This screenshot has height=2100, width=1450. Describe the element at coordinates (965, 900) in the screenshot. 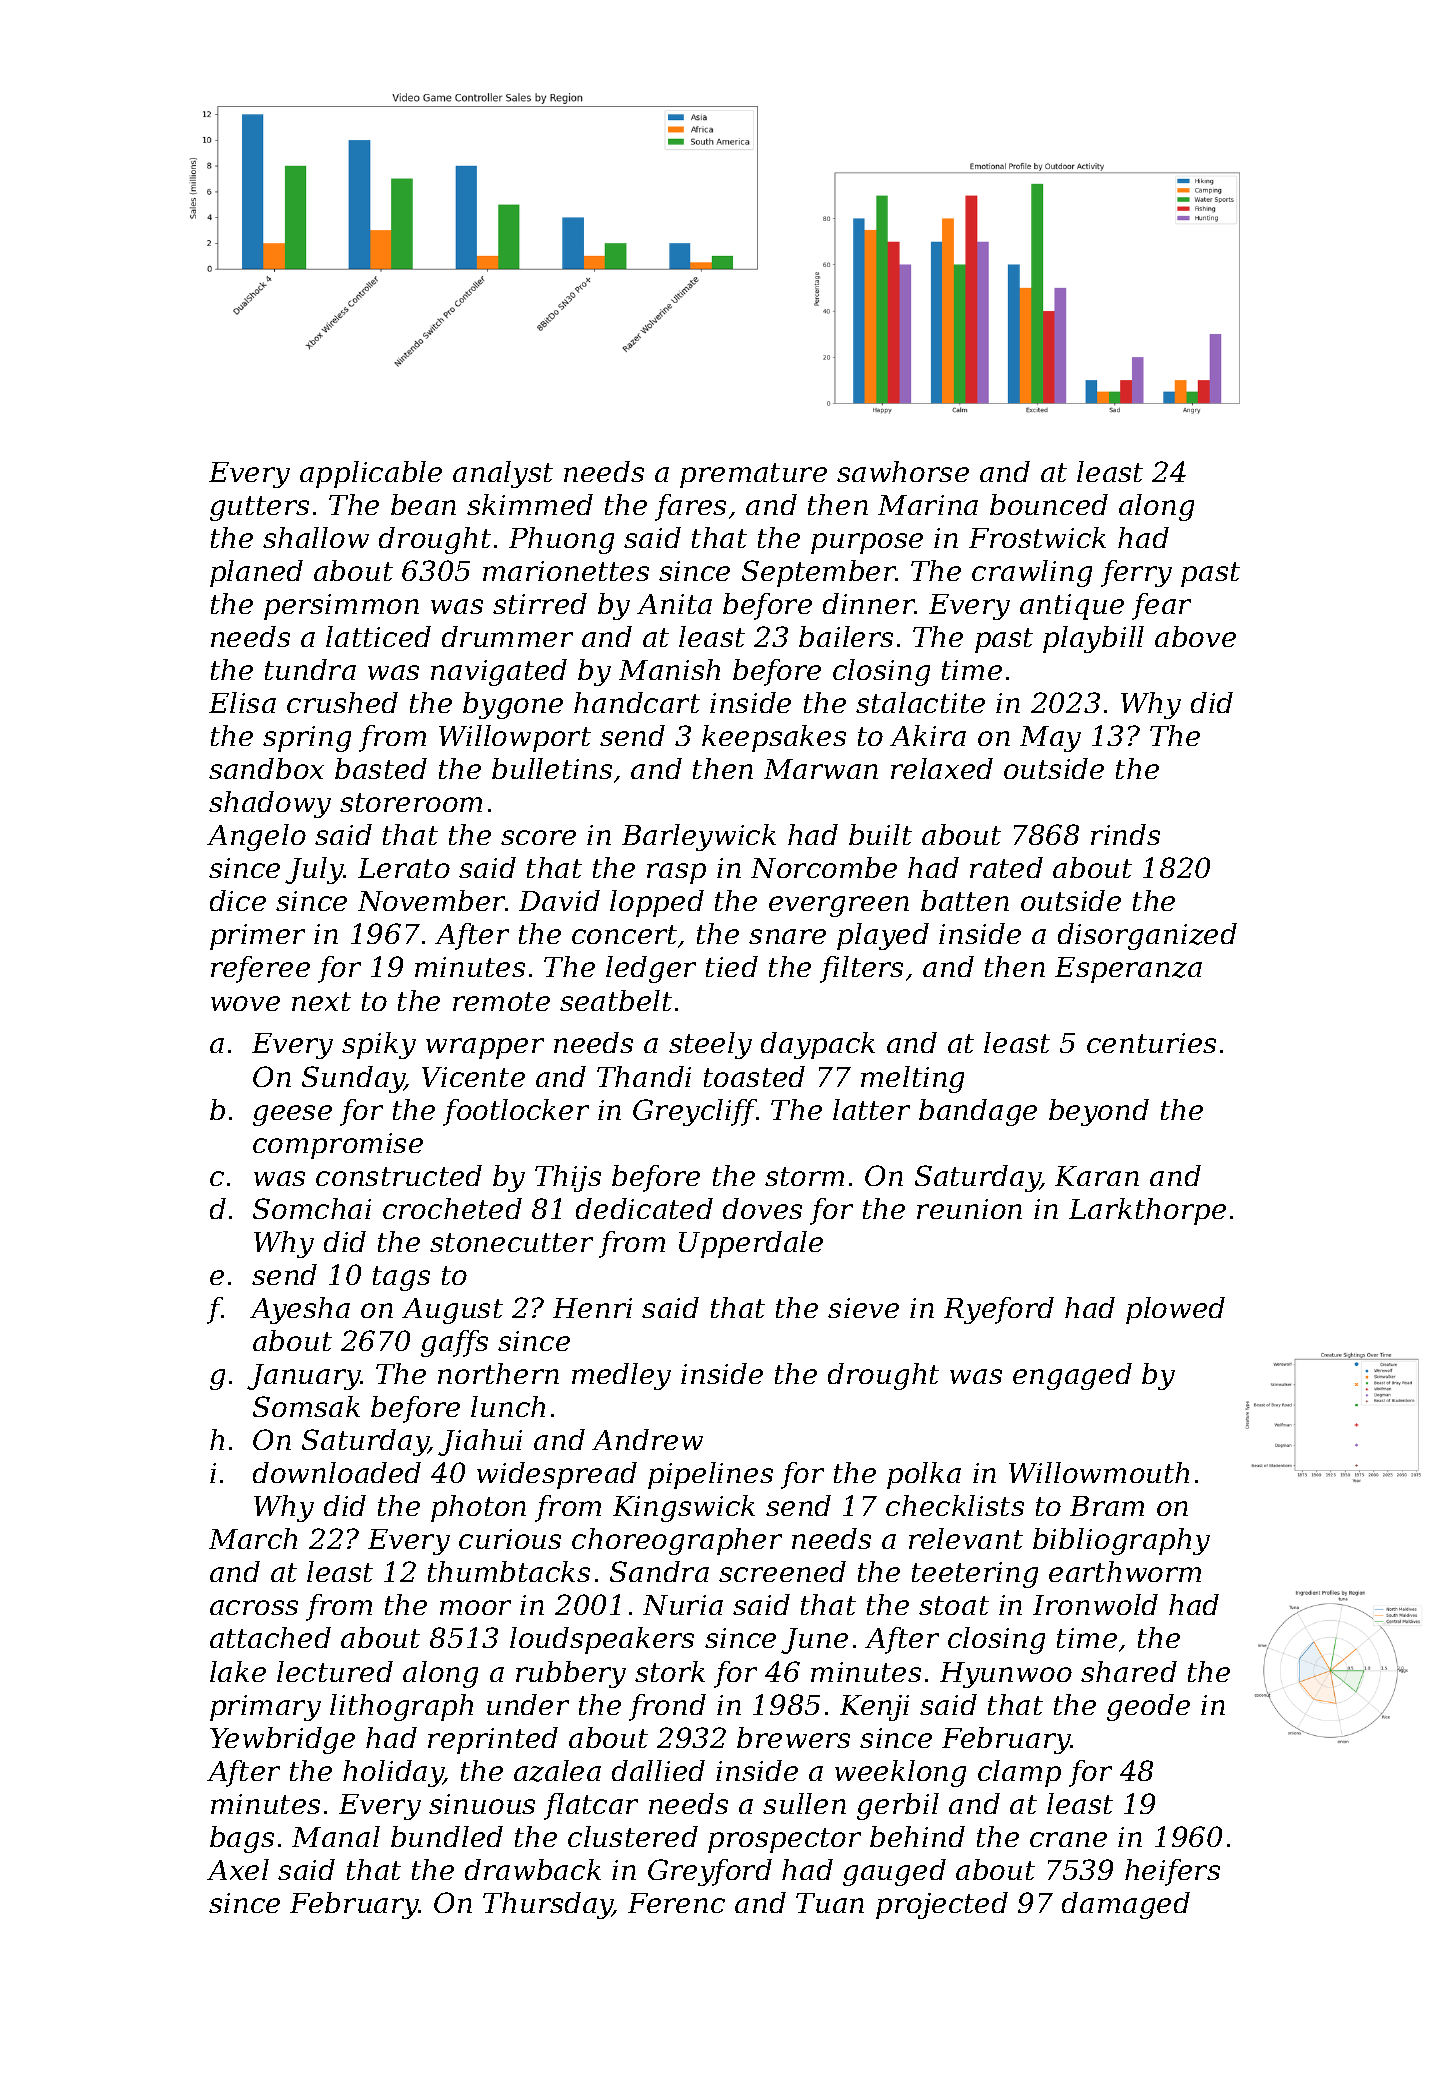

I see `batten` at that location.
